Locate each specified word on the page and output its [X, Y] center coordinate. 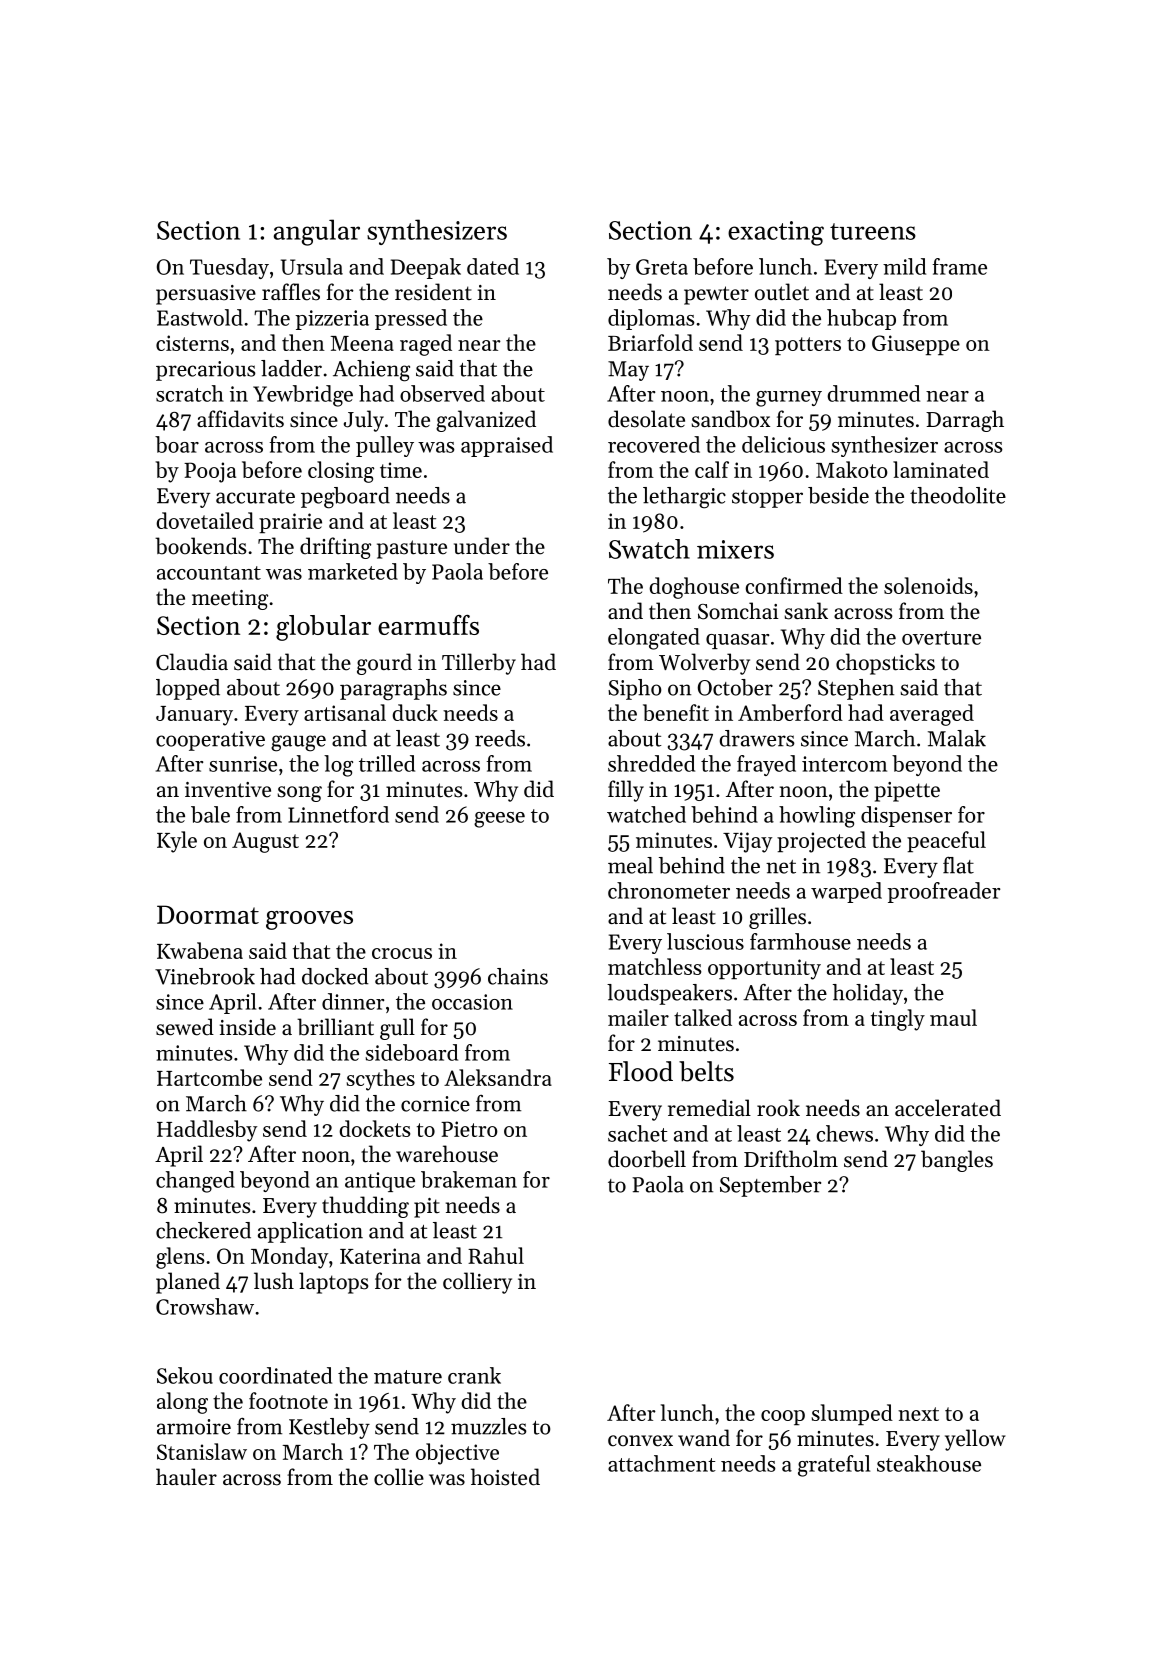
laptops [333, 1283]
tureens [873, 231]
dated [493, 266]
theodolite [958, 495]
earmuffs [428, 625]
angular [317, 232]
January [194, 716]
